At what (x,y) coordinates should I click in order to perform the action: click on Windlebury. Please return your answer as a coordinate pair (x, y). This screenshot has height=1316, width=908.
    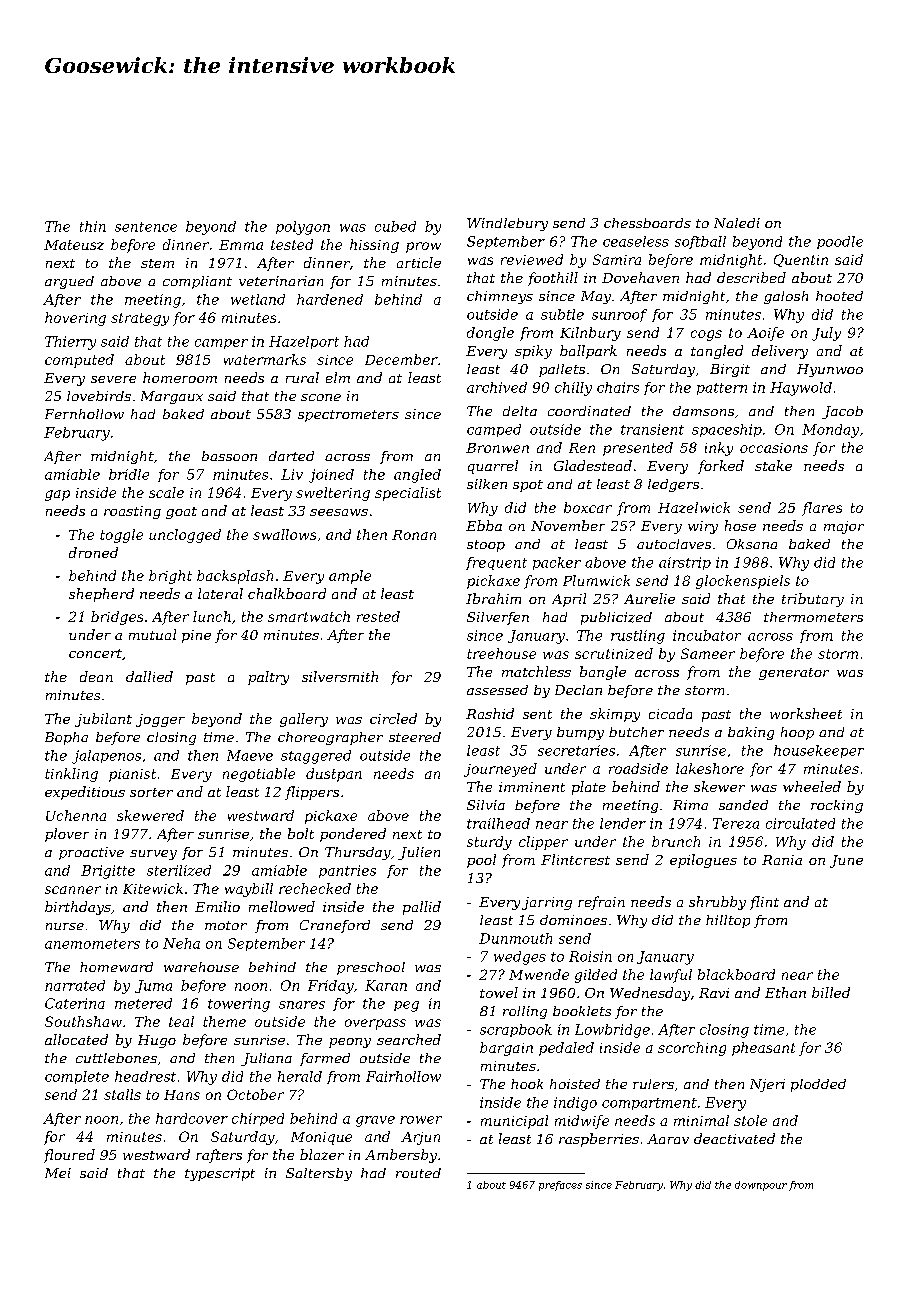
    Looking at the image, I should click on (507, 224).
